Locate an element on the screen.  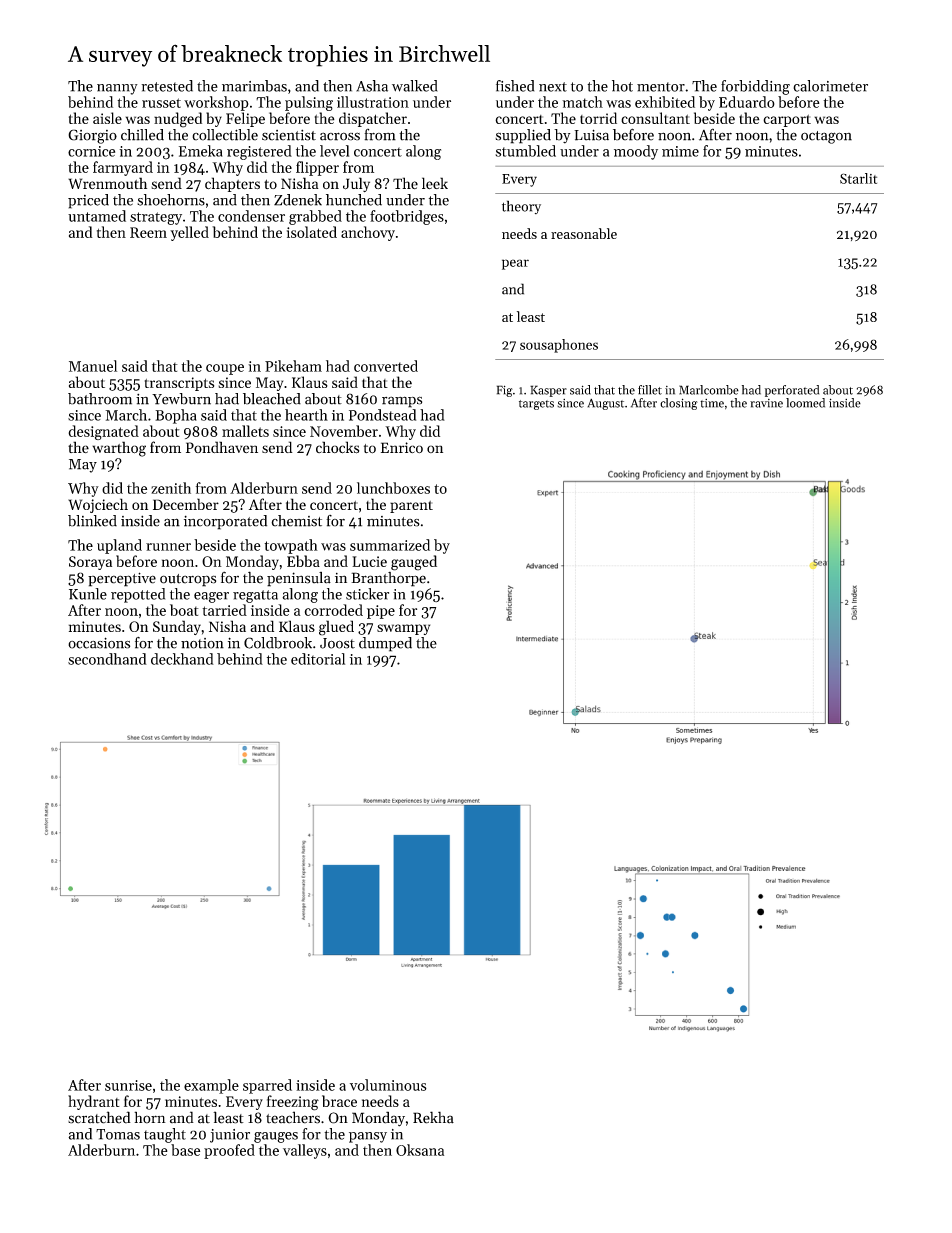
swampy is located at coordinates (403, 629).
